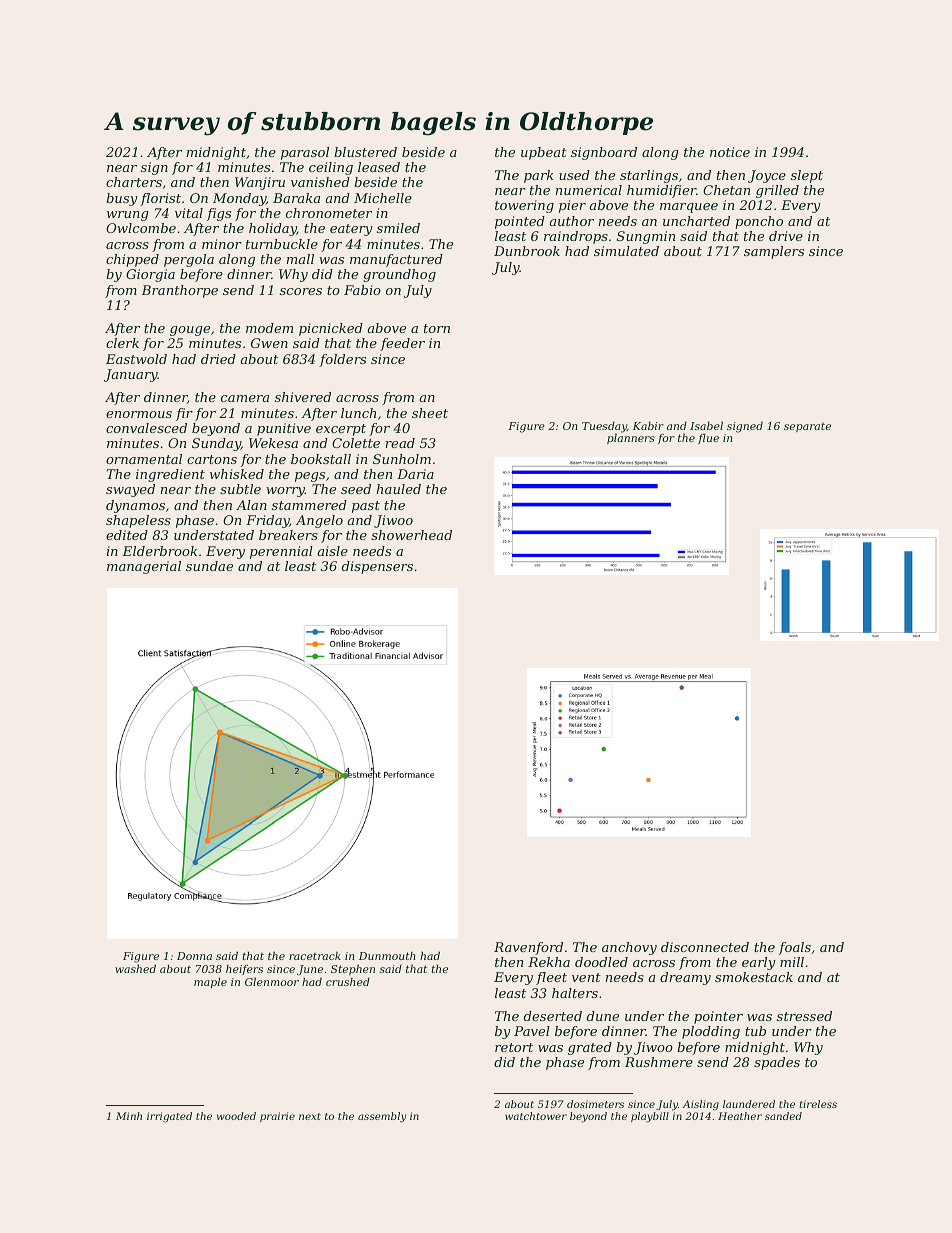  Describe the element at coordinates (650, 1117) in the image. I see `playbill` at that location.
